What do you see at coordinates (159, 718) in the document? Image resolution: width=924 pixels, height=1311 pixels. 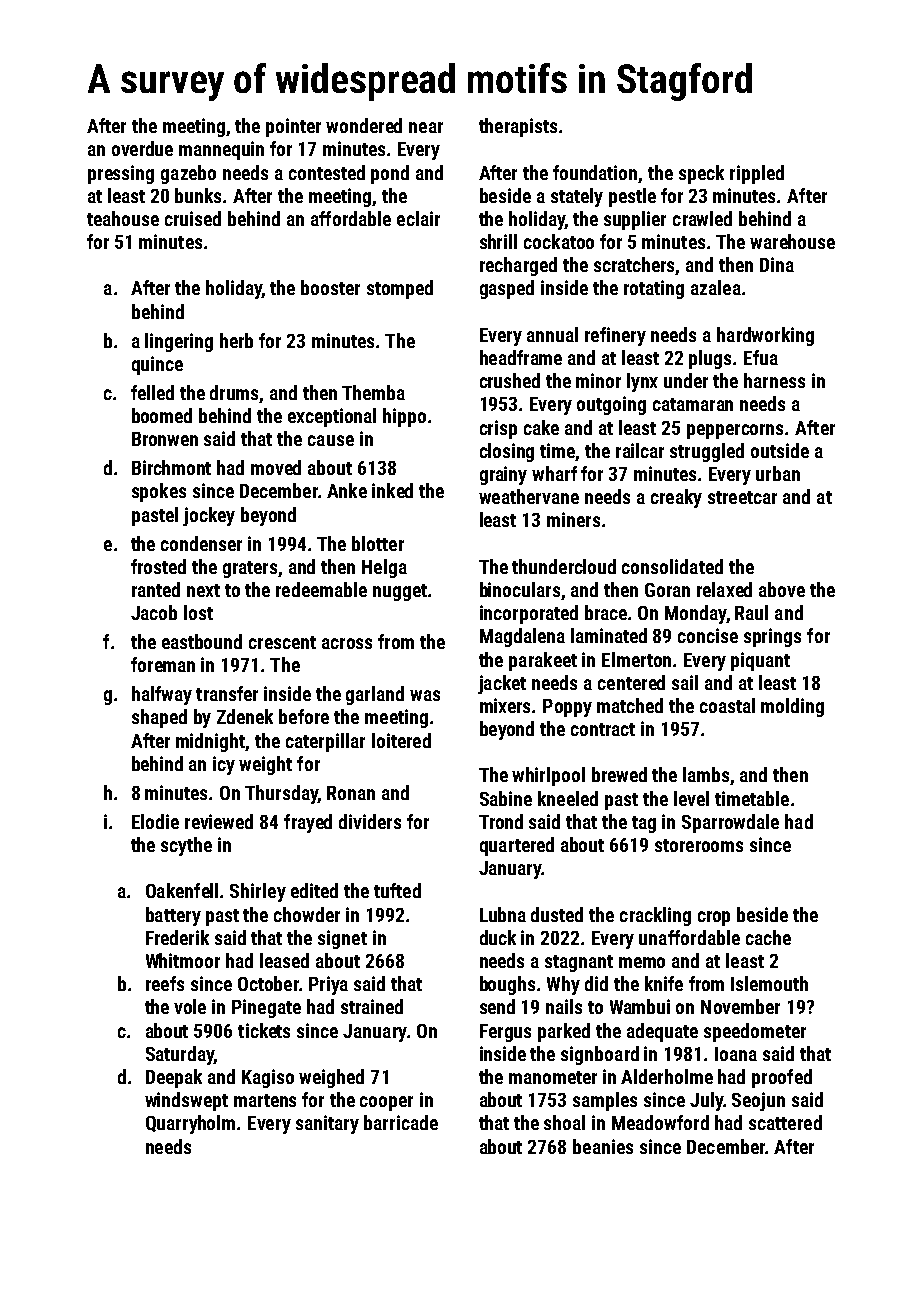 I see `shaped` at bounding box center [159, 718].
